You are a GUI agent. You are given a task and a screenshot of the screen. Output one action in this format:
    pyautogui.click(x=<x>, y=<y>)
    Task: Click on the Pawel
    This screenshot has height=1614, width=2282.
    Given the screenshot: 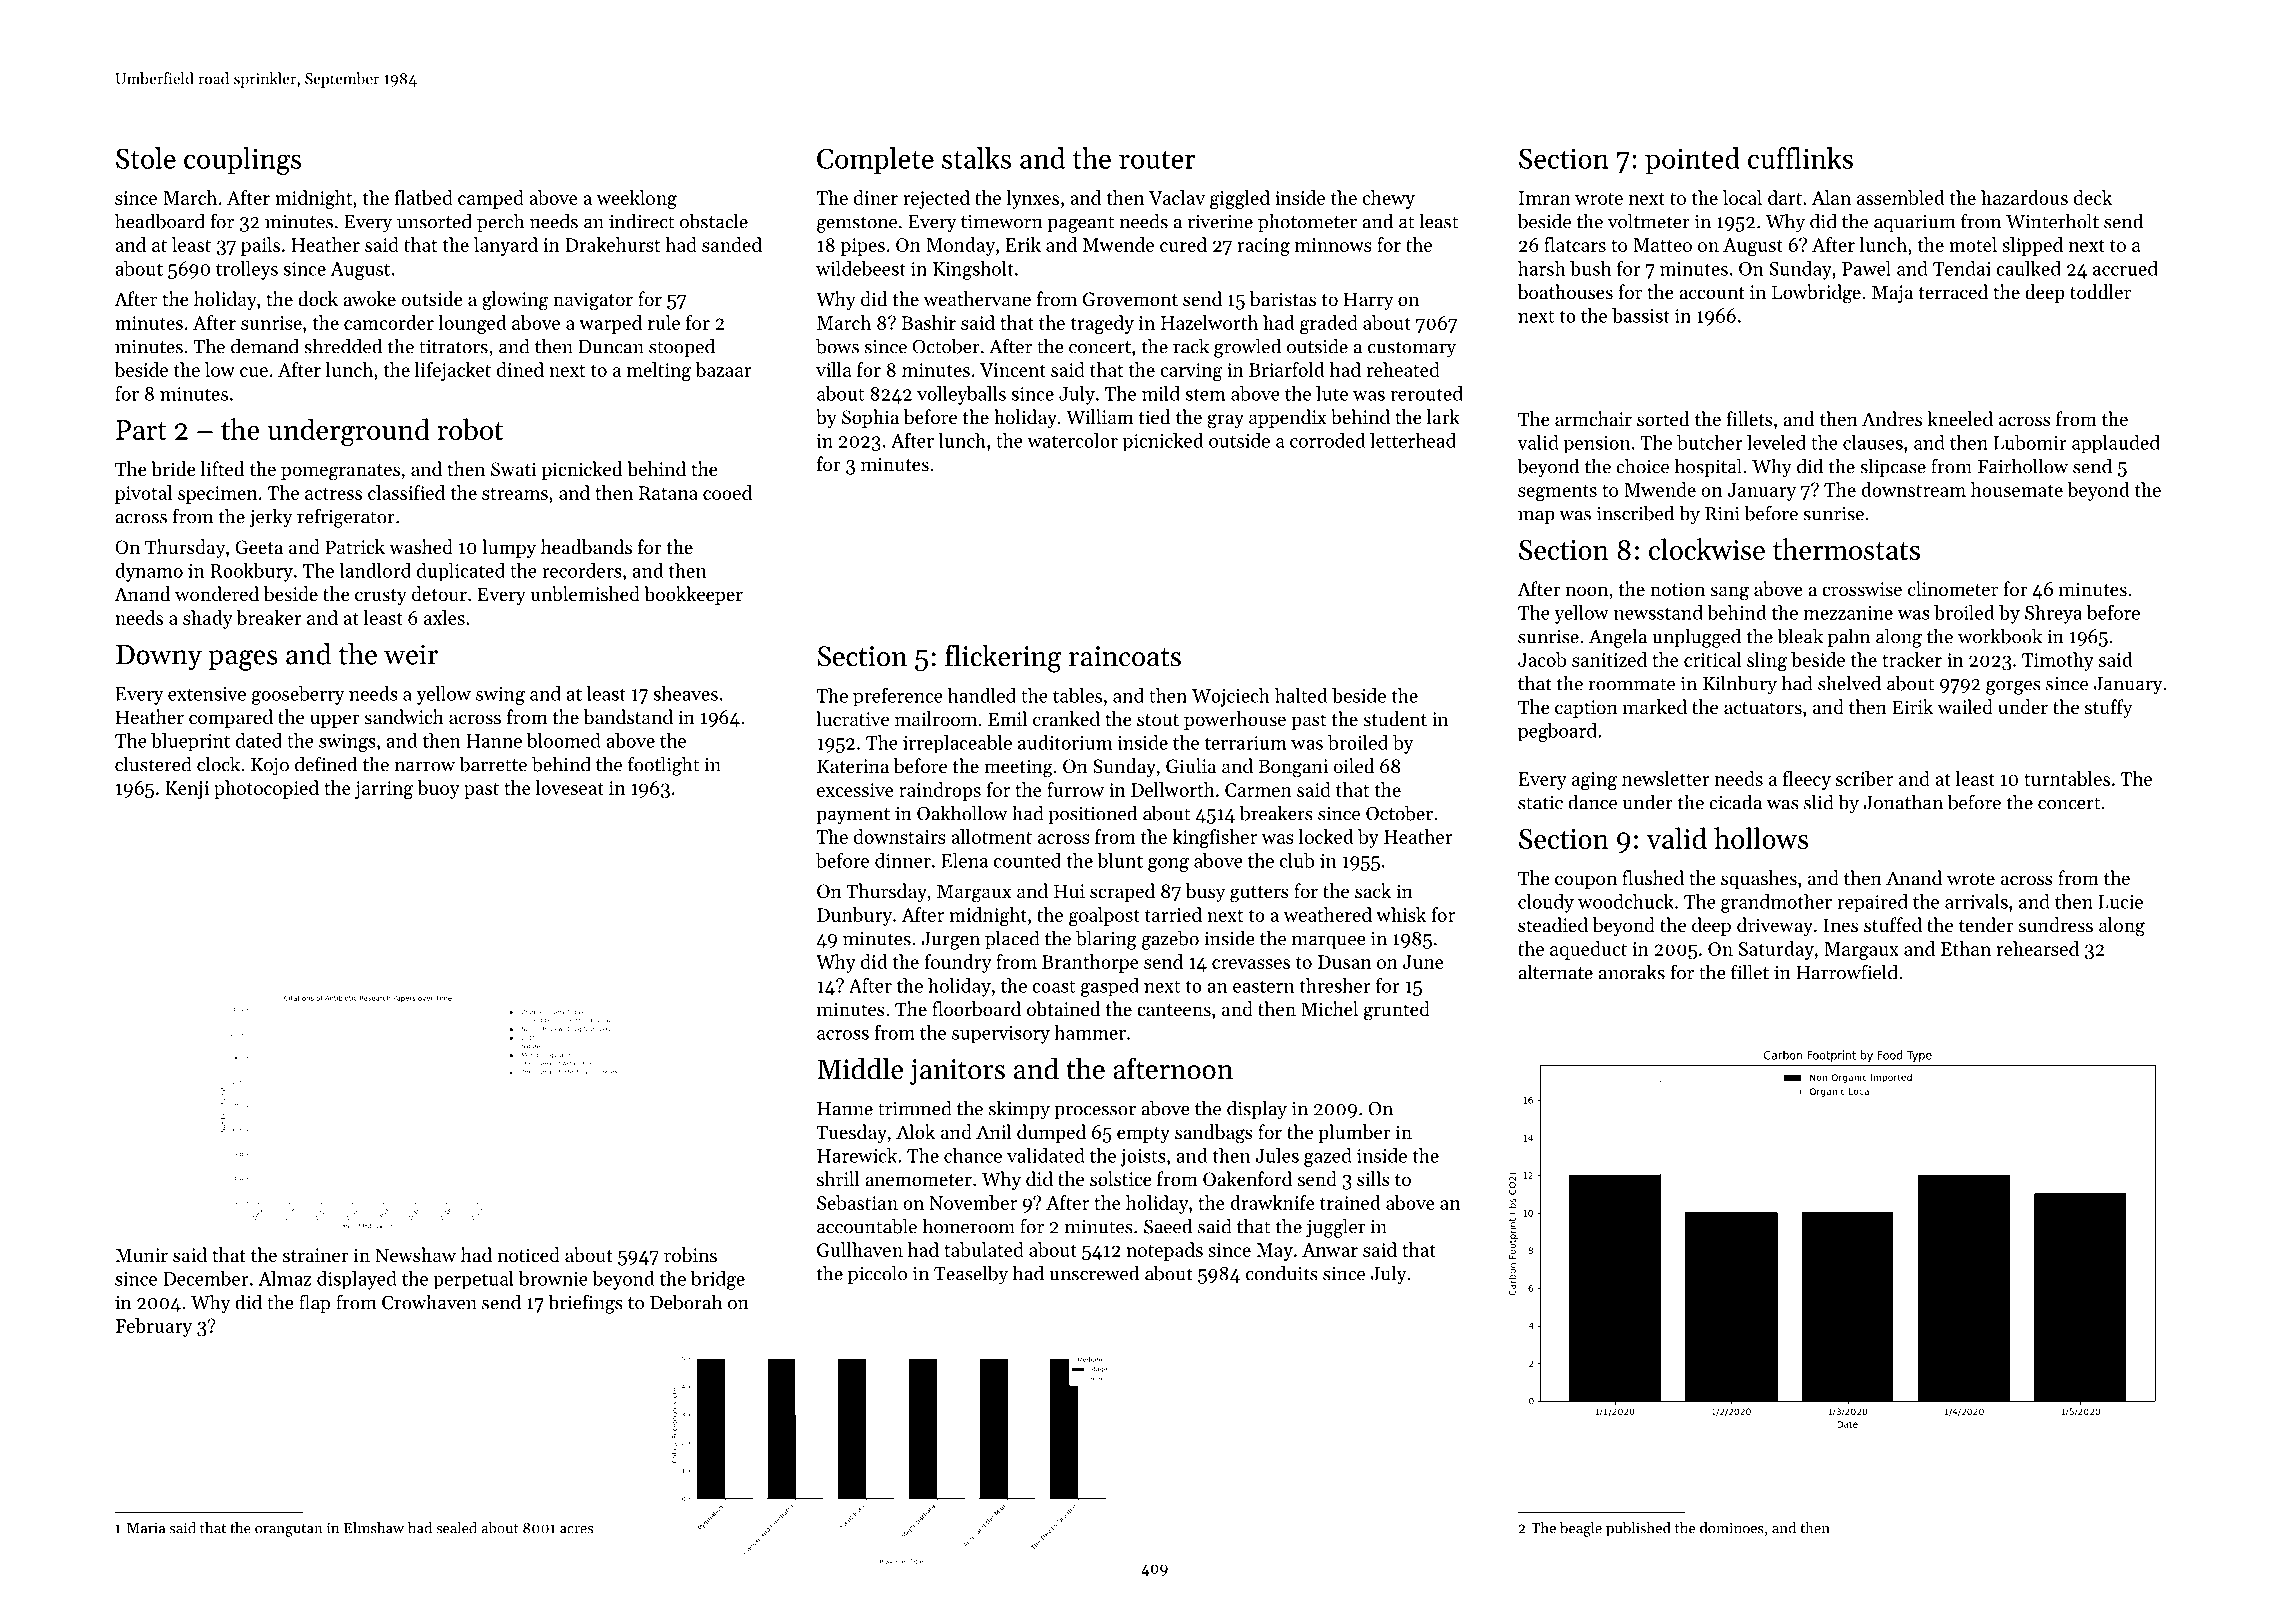 What is the action you would take?
    pyautogui.click(x=1866, y=268)
